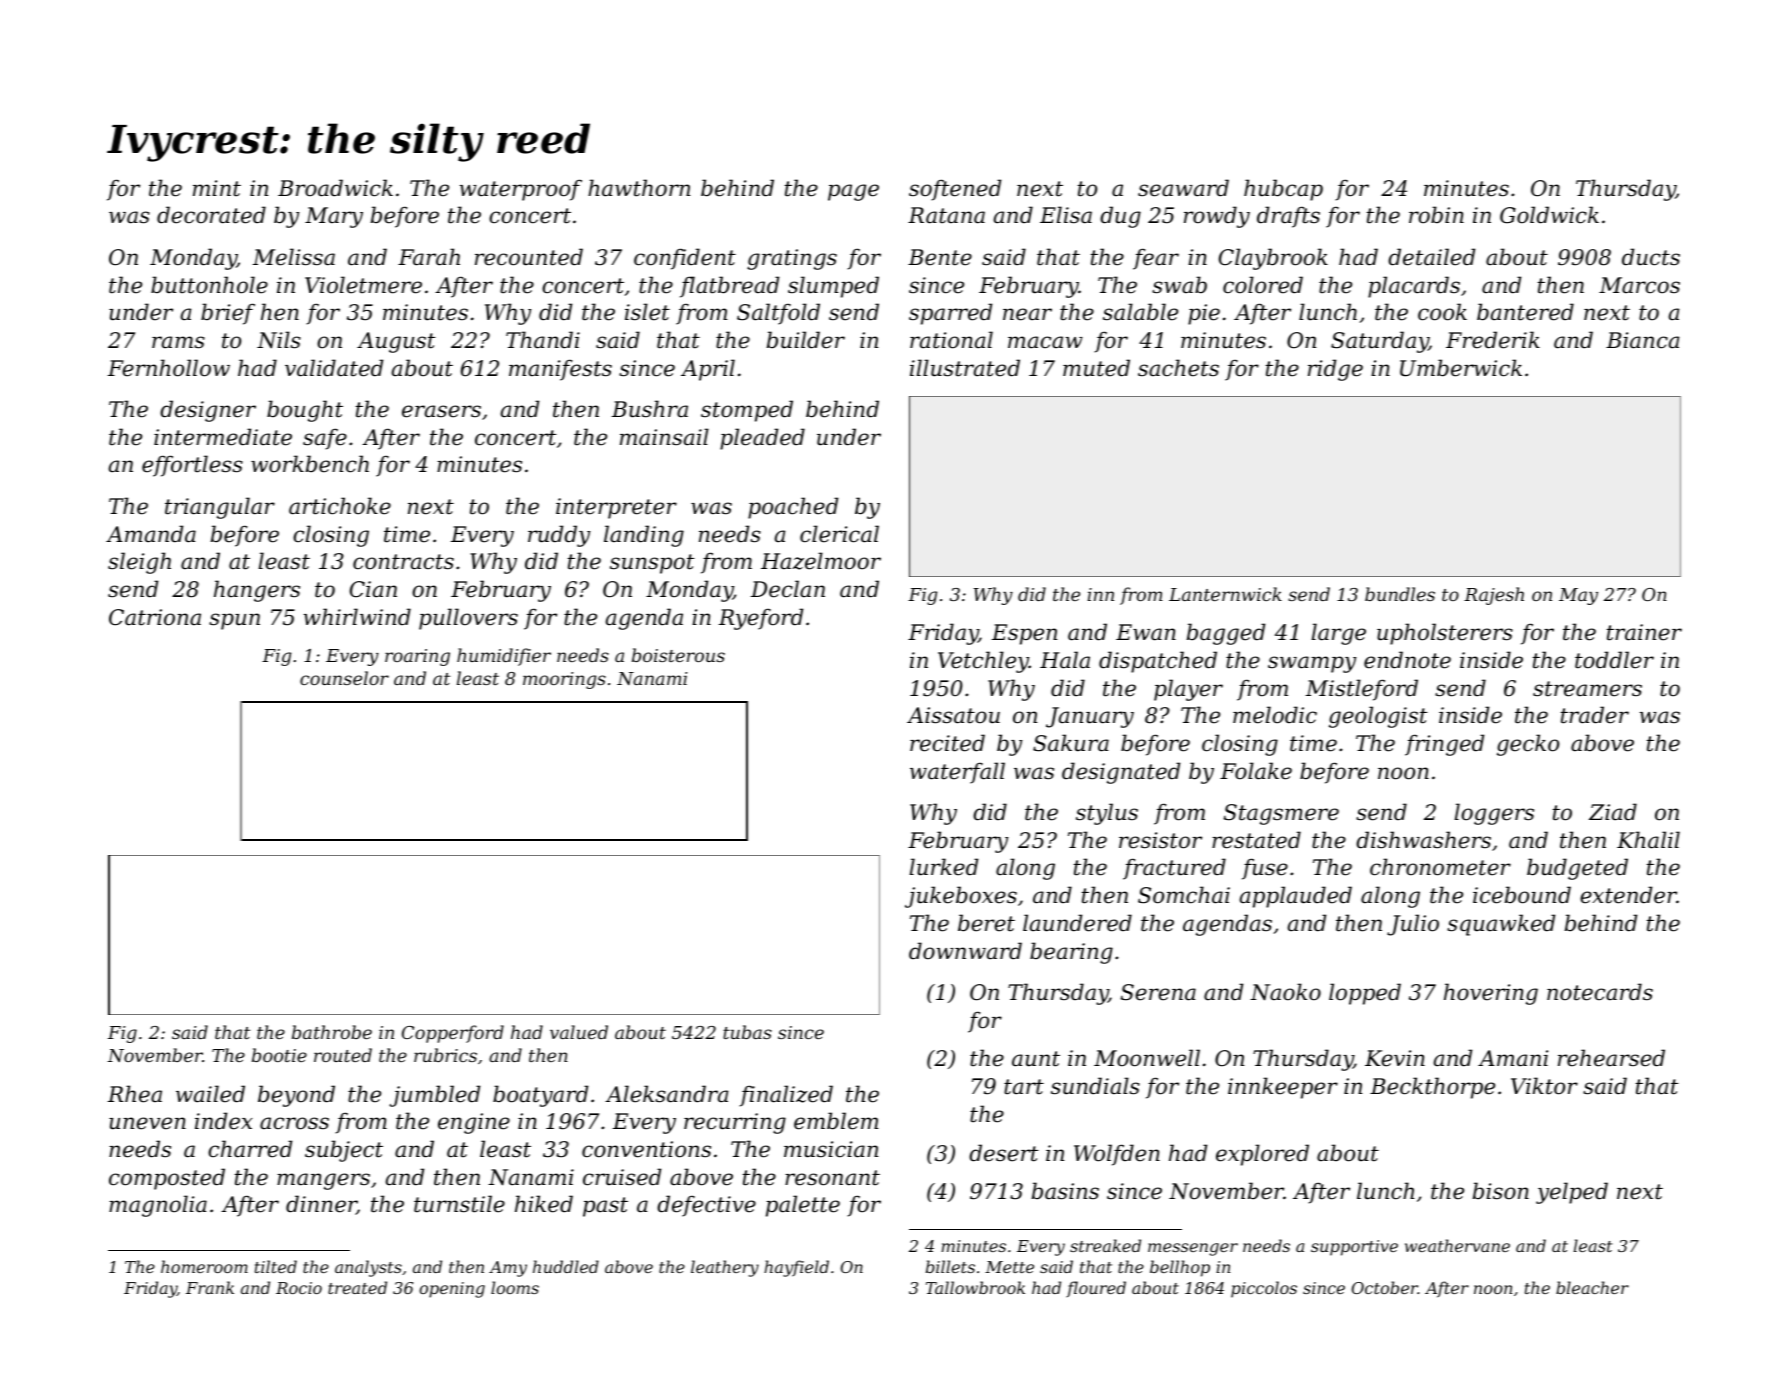 The image size is (1789, 1382). Describe the element at coordinates (217, 188) in the screenshot. I see `mint` at that location.
